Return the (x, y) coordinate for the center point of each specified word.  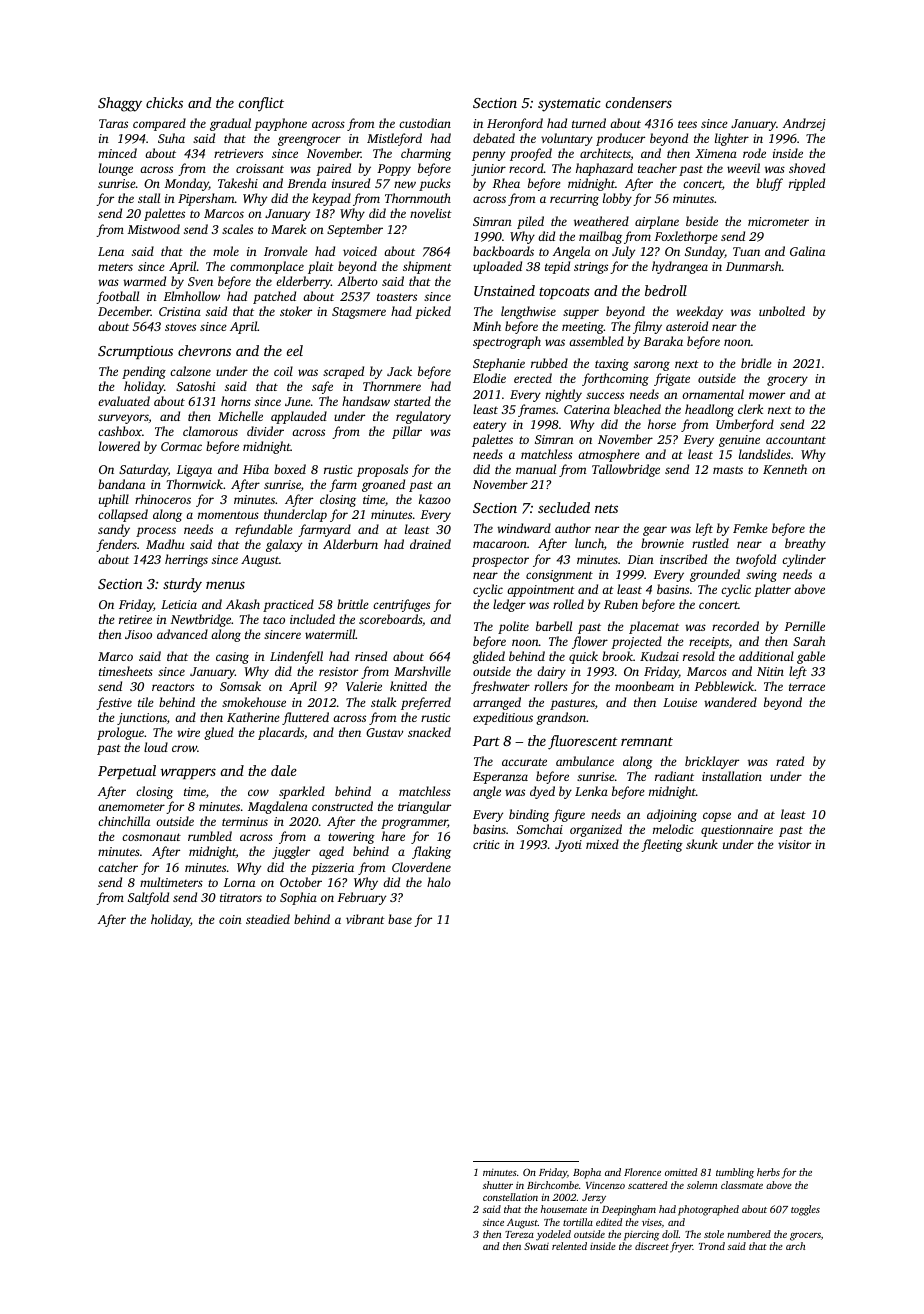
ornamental (713, 394)
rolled (568, 604)
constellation (510, 1197)
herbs (768, 1172)
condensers (639, 102)
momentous (228, 515)
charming (426, 154)
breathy (805, 544)
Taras (113, 123)
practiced (288, 605)
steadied (268, 919)
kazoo (435, 499)
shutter (498, 1185)
